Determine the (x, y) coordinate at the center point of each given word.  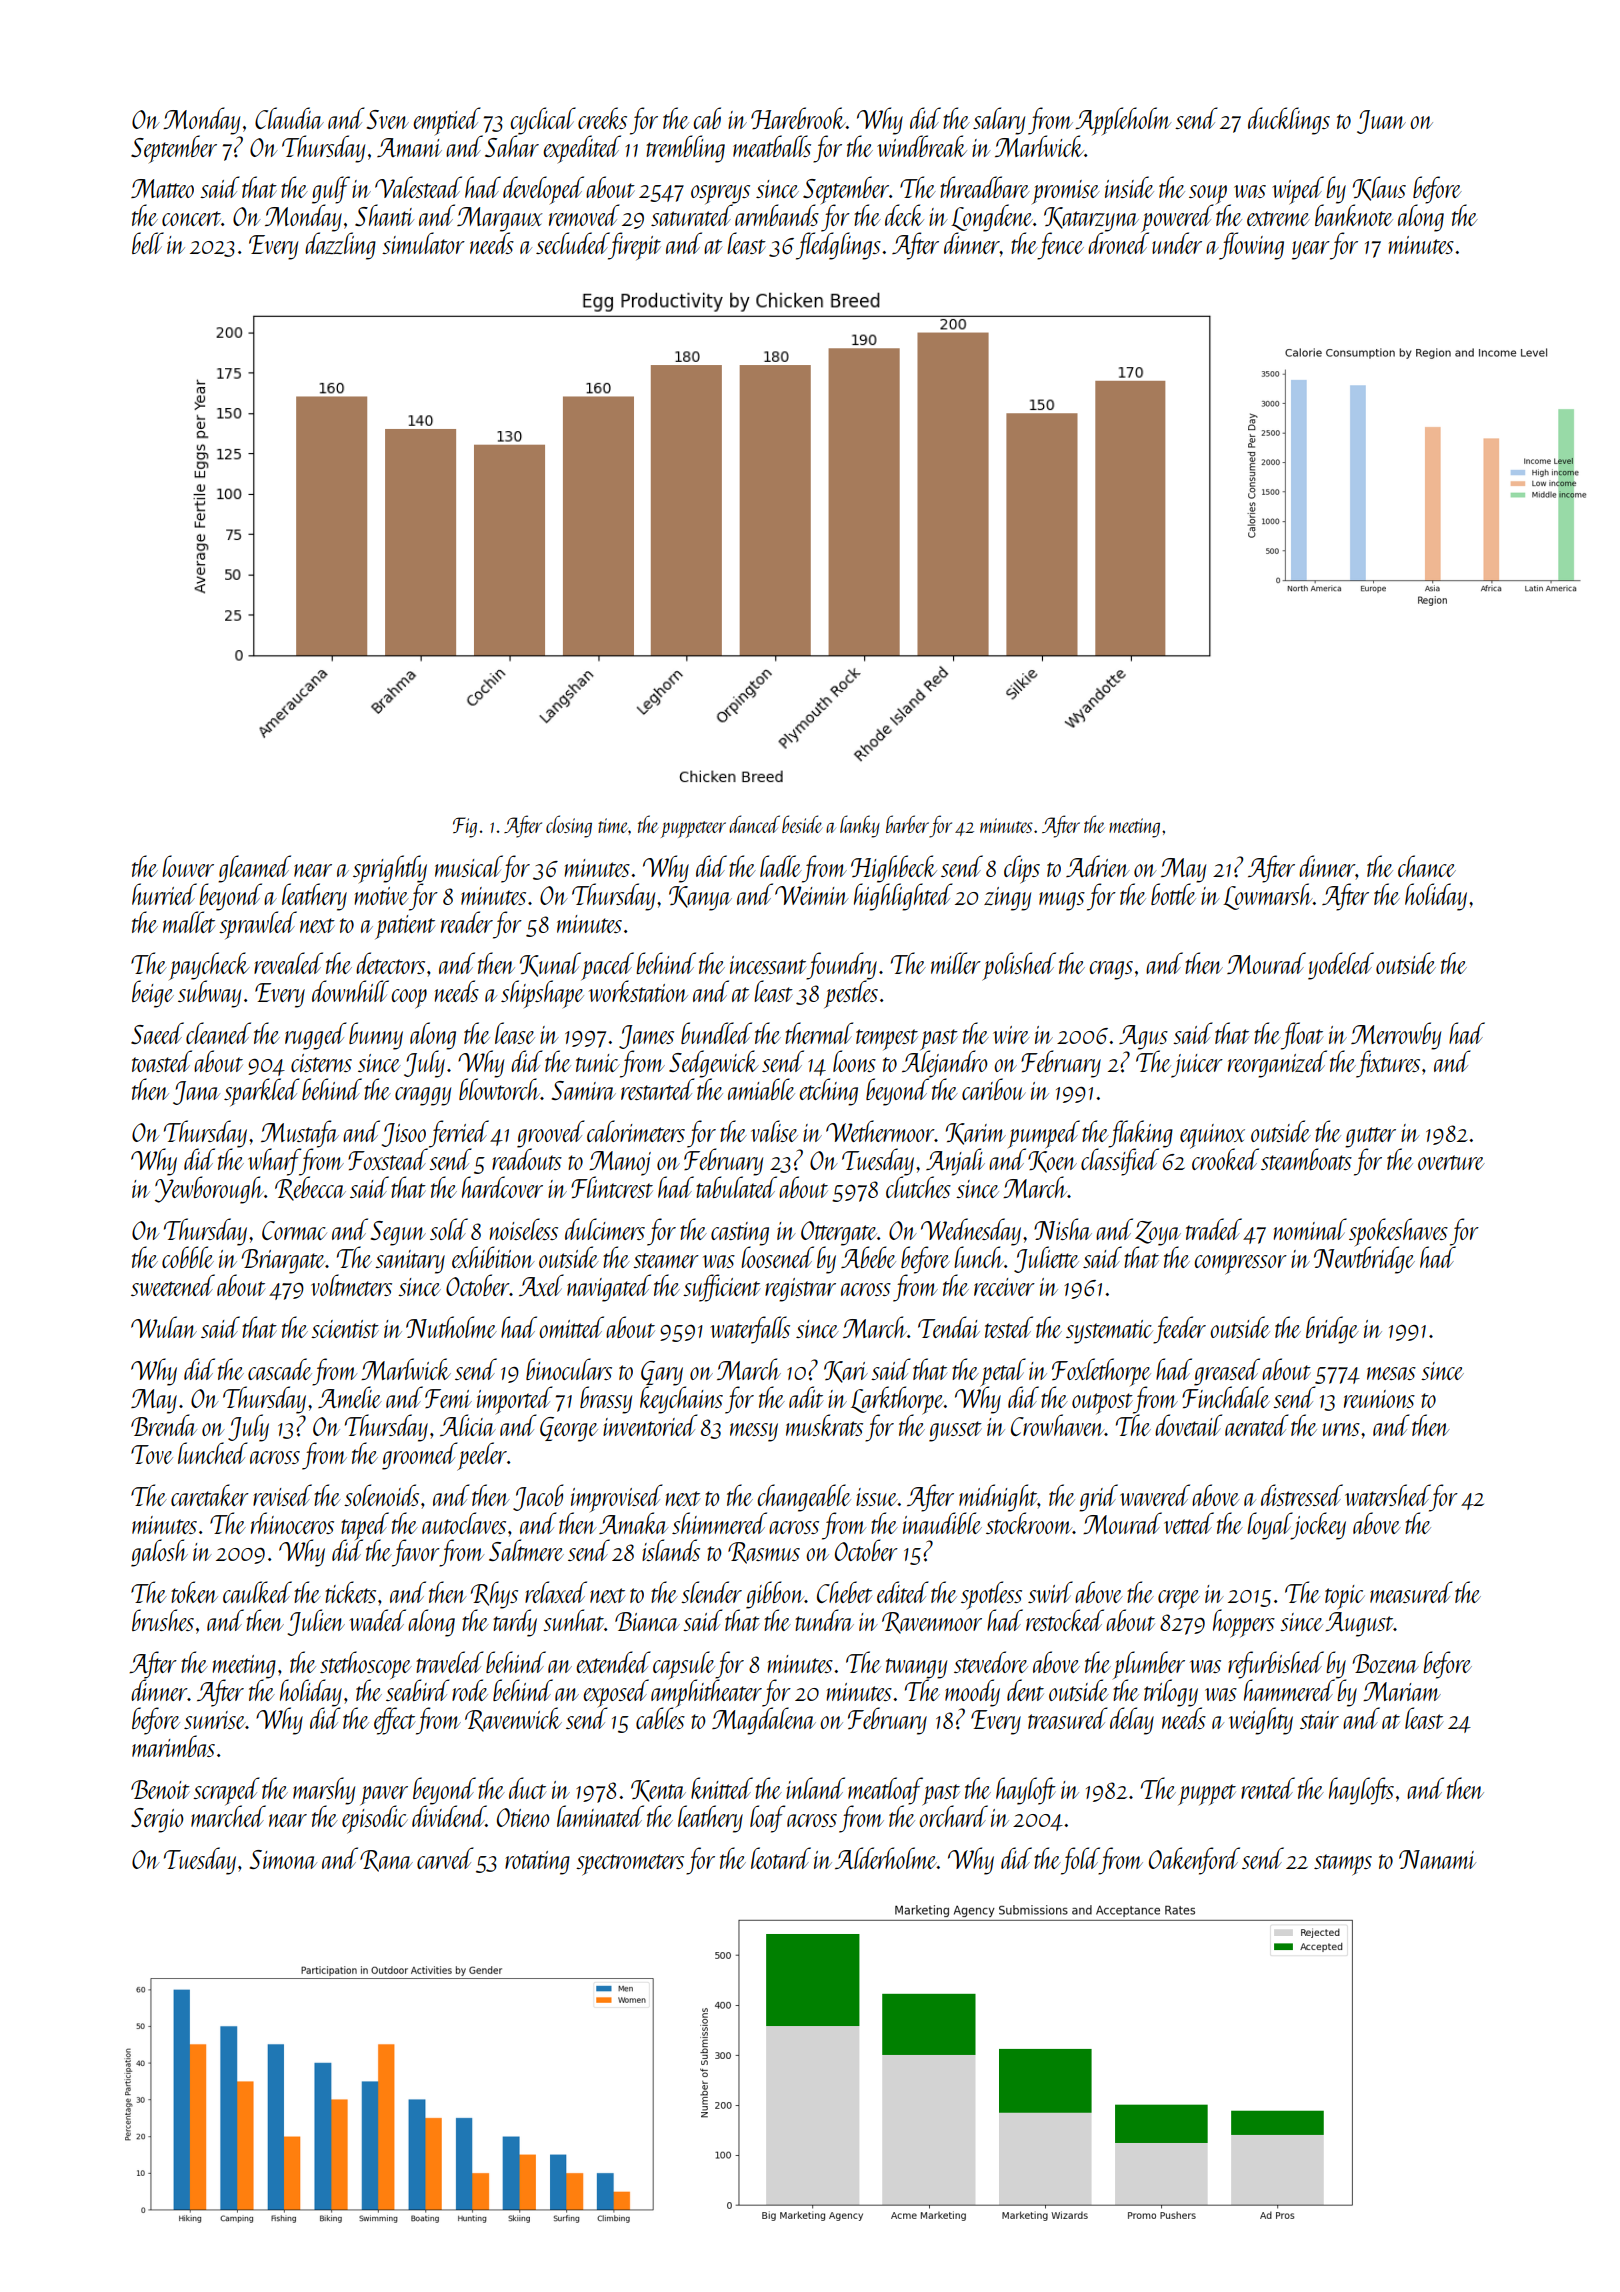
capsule (684, 1665)
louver (188, 866)
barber (907, 824)
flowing (1251, 246)
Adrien (1097, 866)
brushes (163, 1620)
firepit (635, 246)
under (1177, 243)
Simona (283, 1859)
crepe (1179, 1600)
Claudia (289, 118)
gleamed (254, 869)
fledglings (838, 246)
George (569, 1429)
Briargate (283, 1261)
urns (1341, 1429)
